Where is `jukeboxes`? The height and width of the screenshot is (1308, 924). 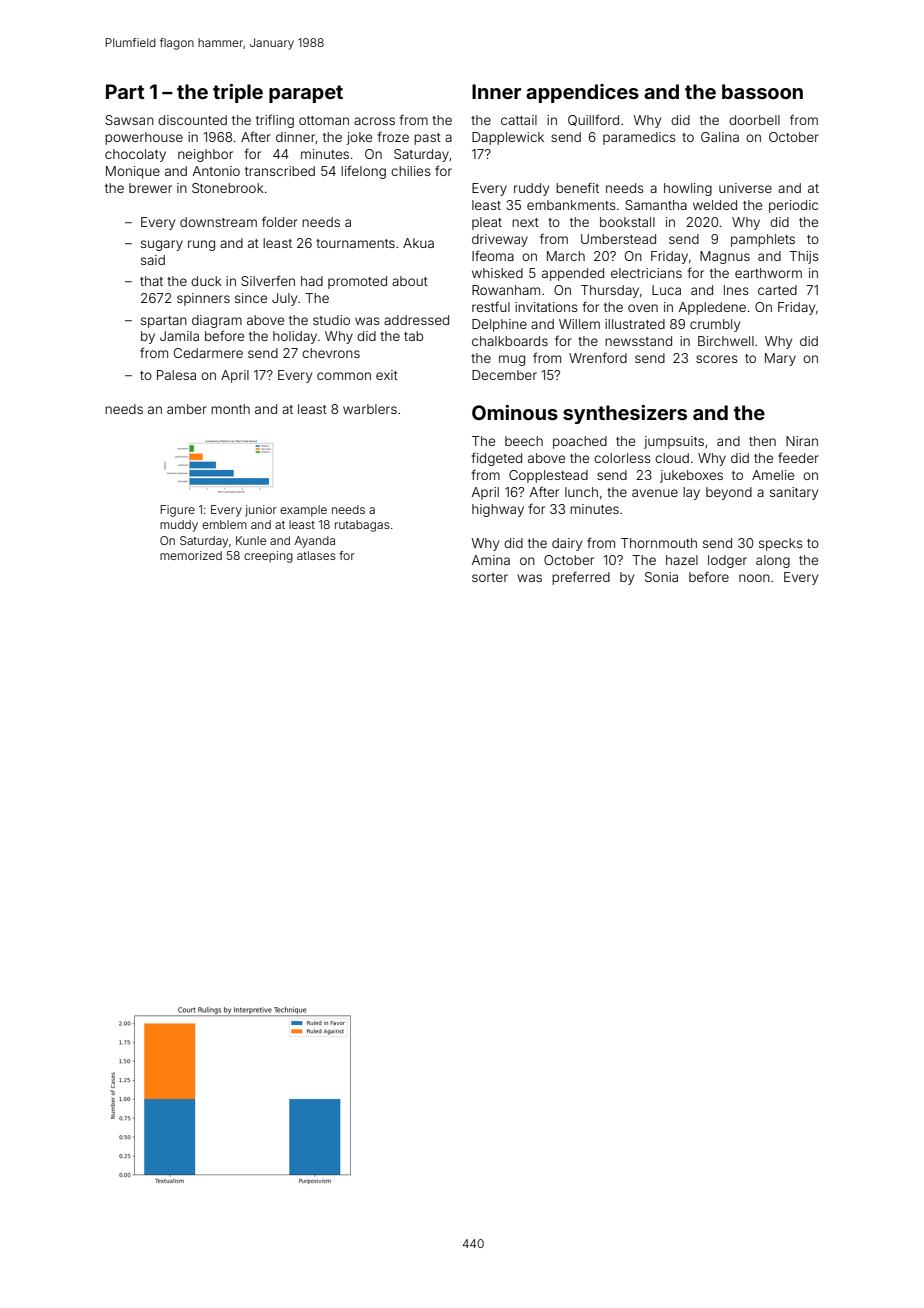
jukeboxes is located at coordinates (691, 476).
